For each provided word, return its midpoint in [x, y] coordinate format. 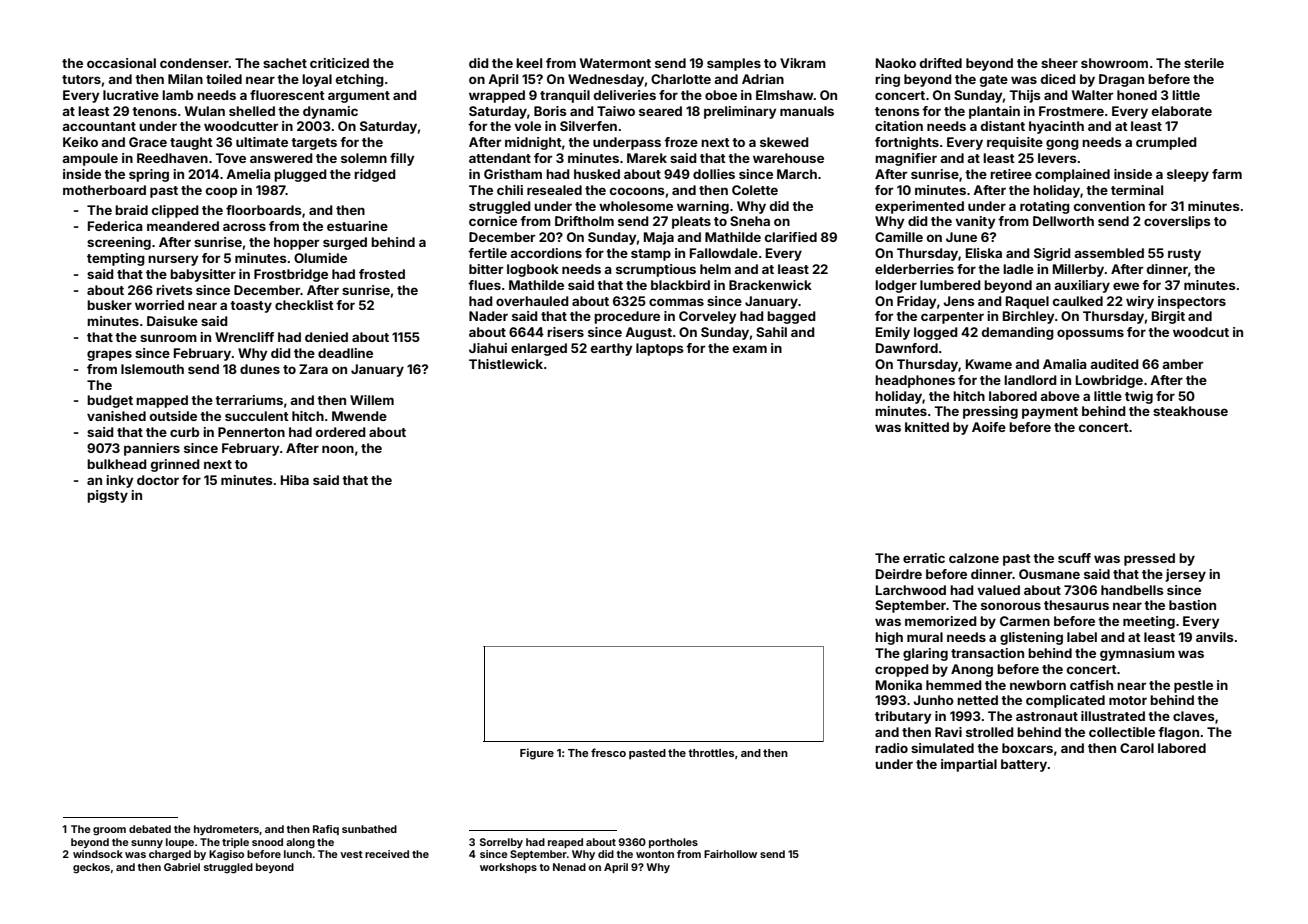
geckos [91, 868]
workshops [508, 868]
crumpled [1166, 143]
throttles [711, 753]
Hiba [295, 480]
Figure [537, 754]
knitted [927, 427]
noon [338, 449]
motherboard [104, 190]
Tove [230, 158]
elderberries [914, 269]
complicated [1065, 701]
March [797, 174]
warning [703, 207]
